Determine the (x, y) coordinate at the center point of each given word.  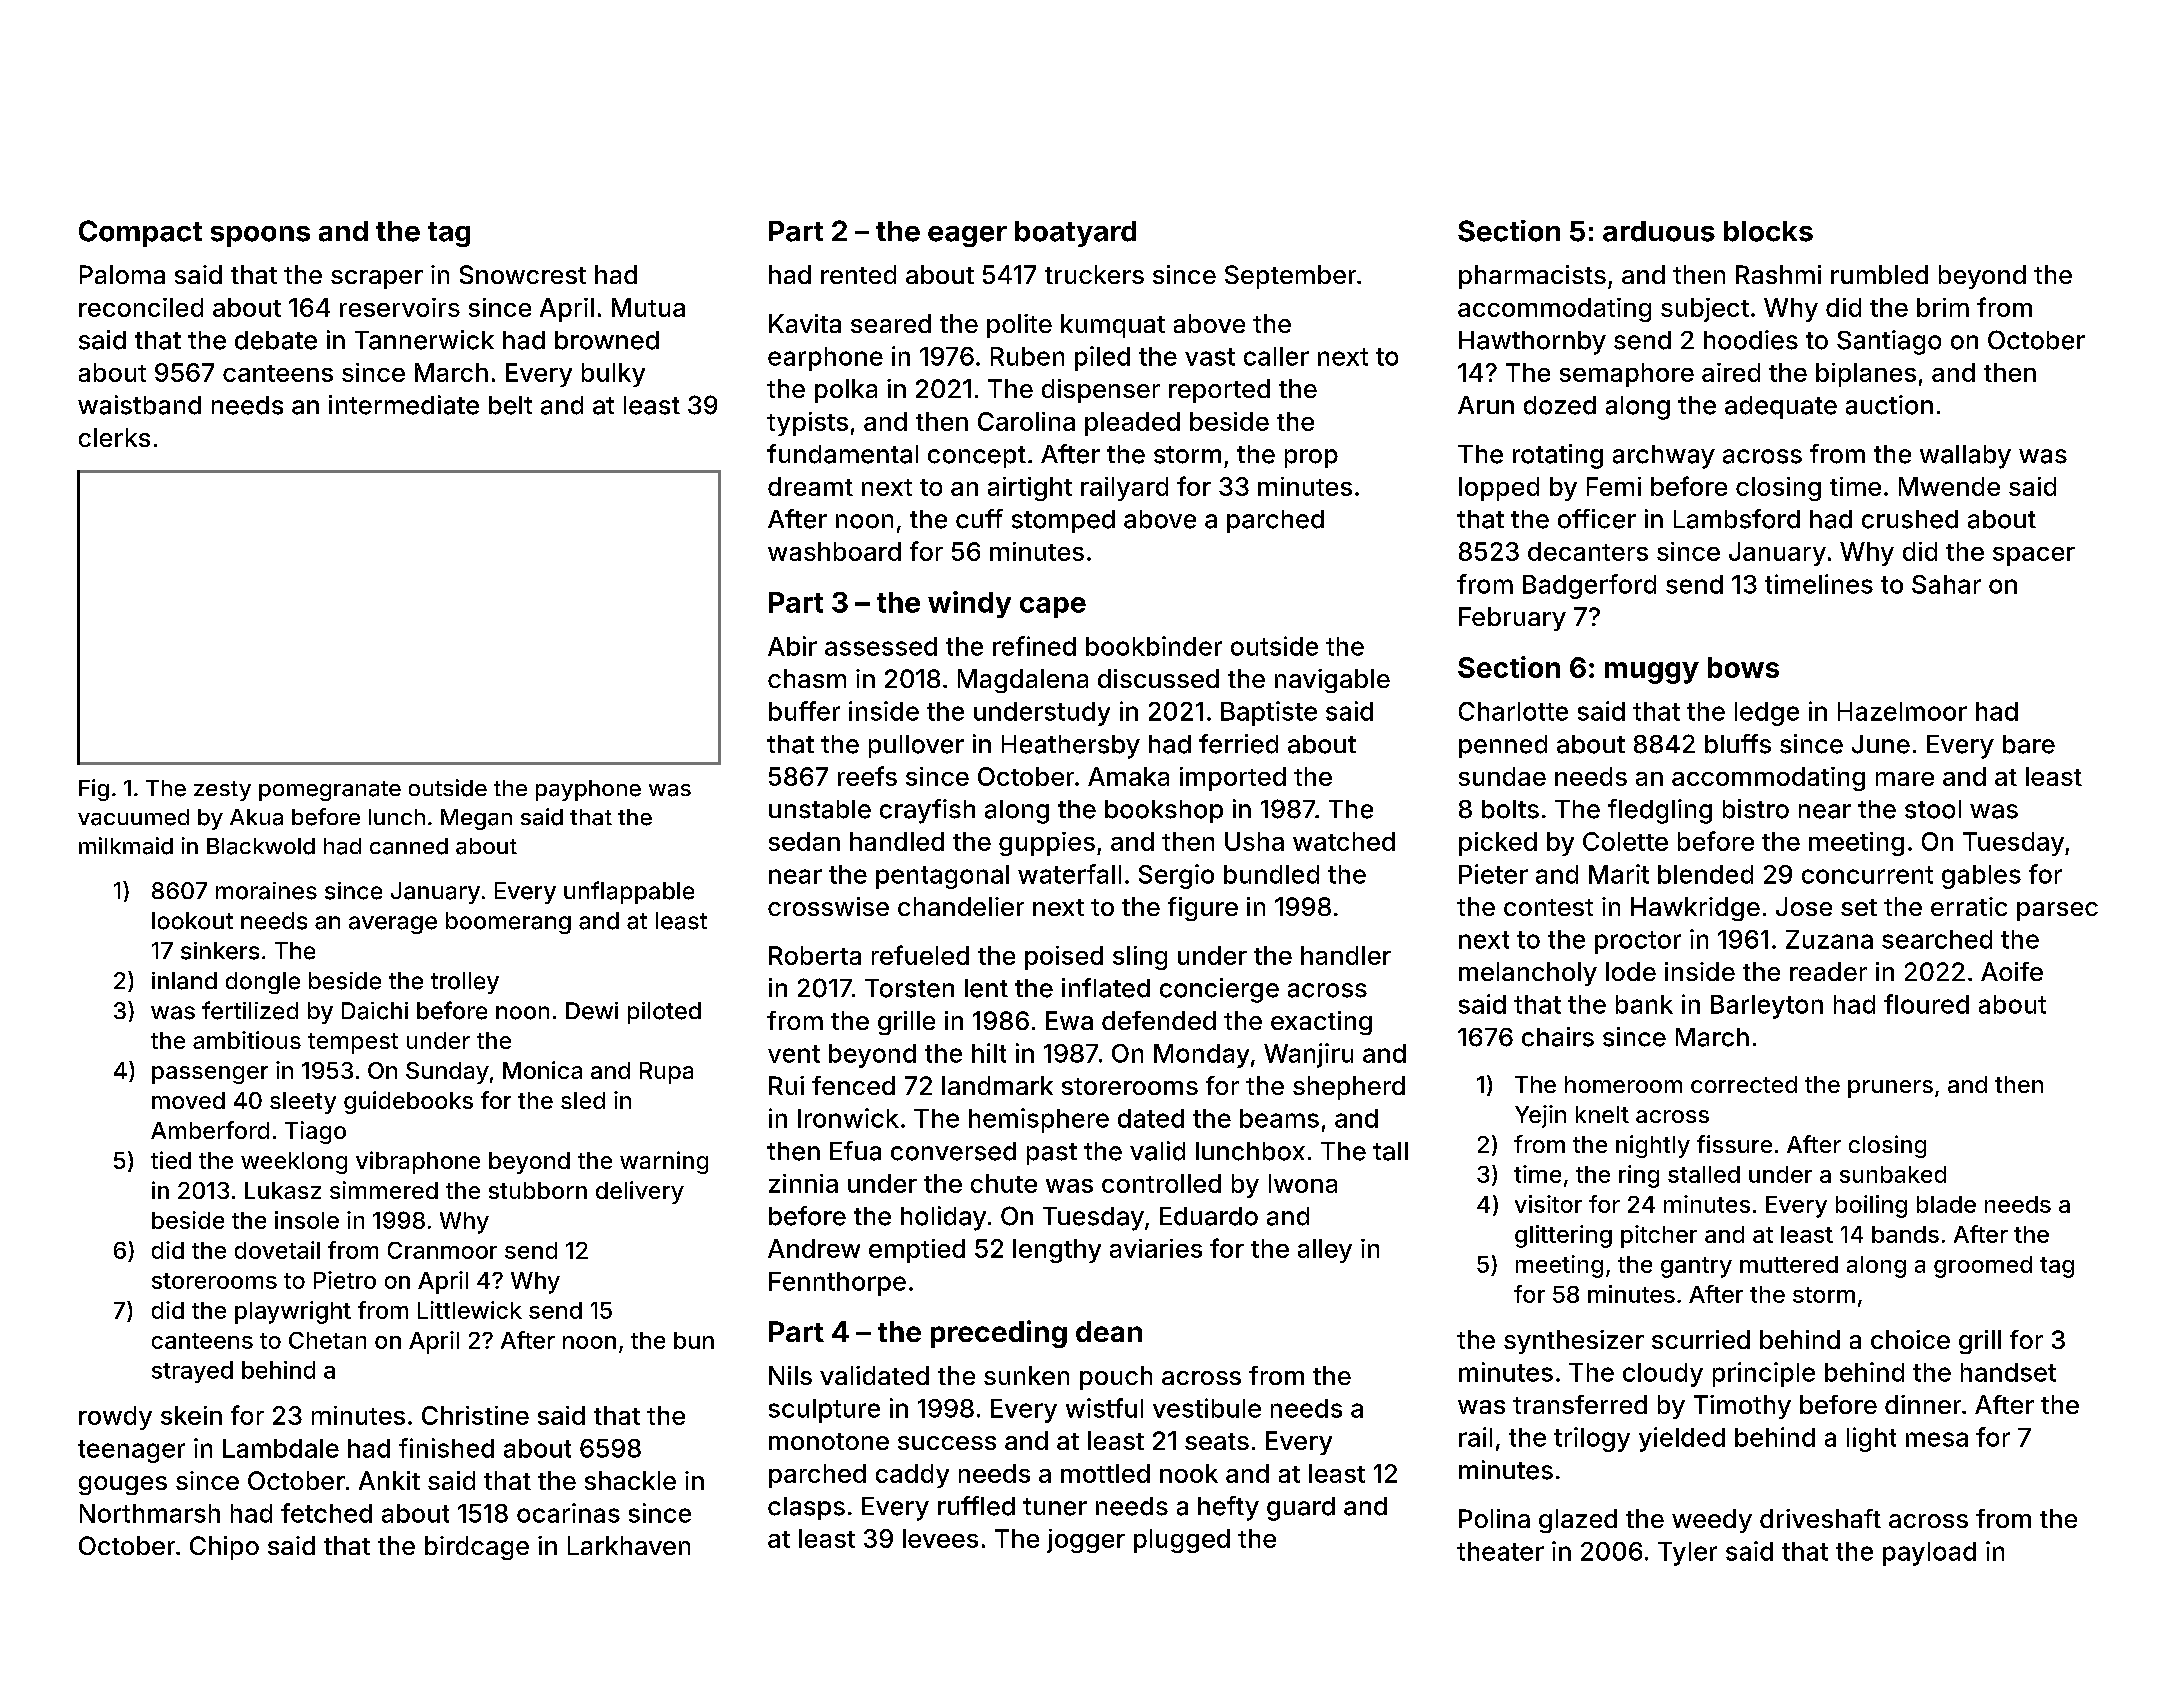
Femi (1614, 486)
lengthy (1057, 1251)
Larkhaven (629, 1545)
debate (276, 340)
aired (1731, 372)
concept (977, 457)
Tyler (1687, 1554)
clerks (114, 437)
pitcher (1659, 1236)
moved (188, 1100)
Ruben (1027, 356)
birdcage (477, 1548)
